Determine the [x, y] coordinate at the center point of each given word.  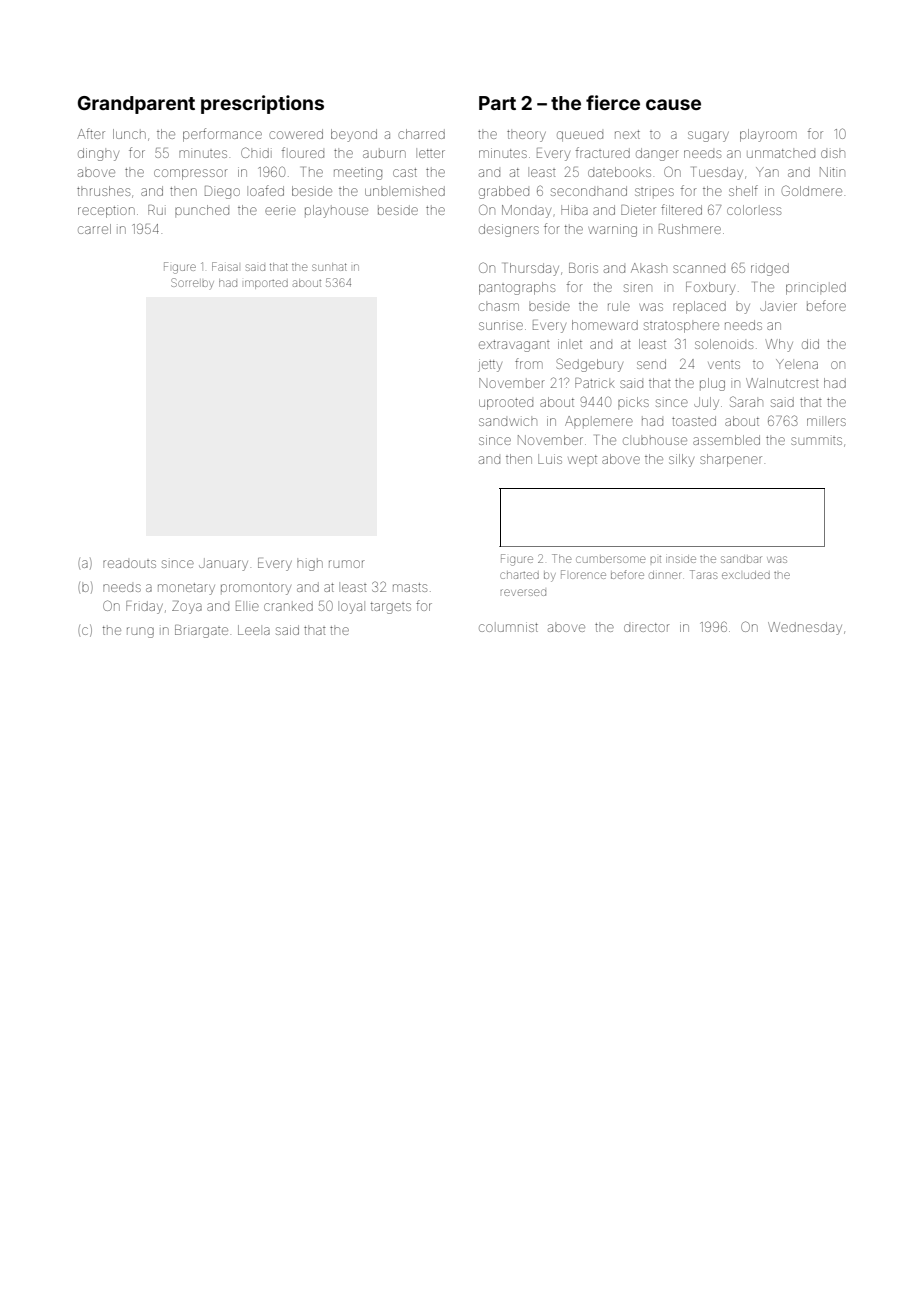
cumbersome [610, 559]
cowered [296, 134]
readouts [129, 564]
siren [638, 288]
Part [497, 103]
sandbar [741, 559]
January [223, 564]
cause [673, 104]
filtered [681, 209]
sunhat [329, 267]
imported [266, 284]
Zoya [187, 607]
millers [826, 422]
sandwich [508, 422]
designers [509, 230]
